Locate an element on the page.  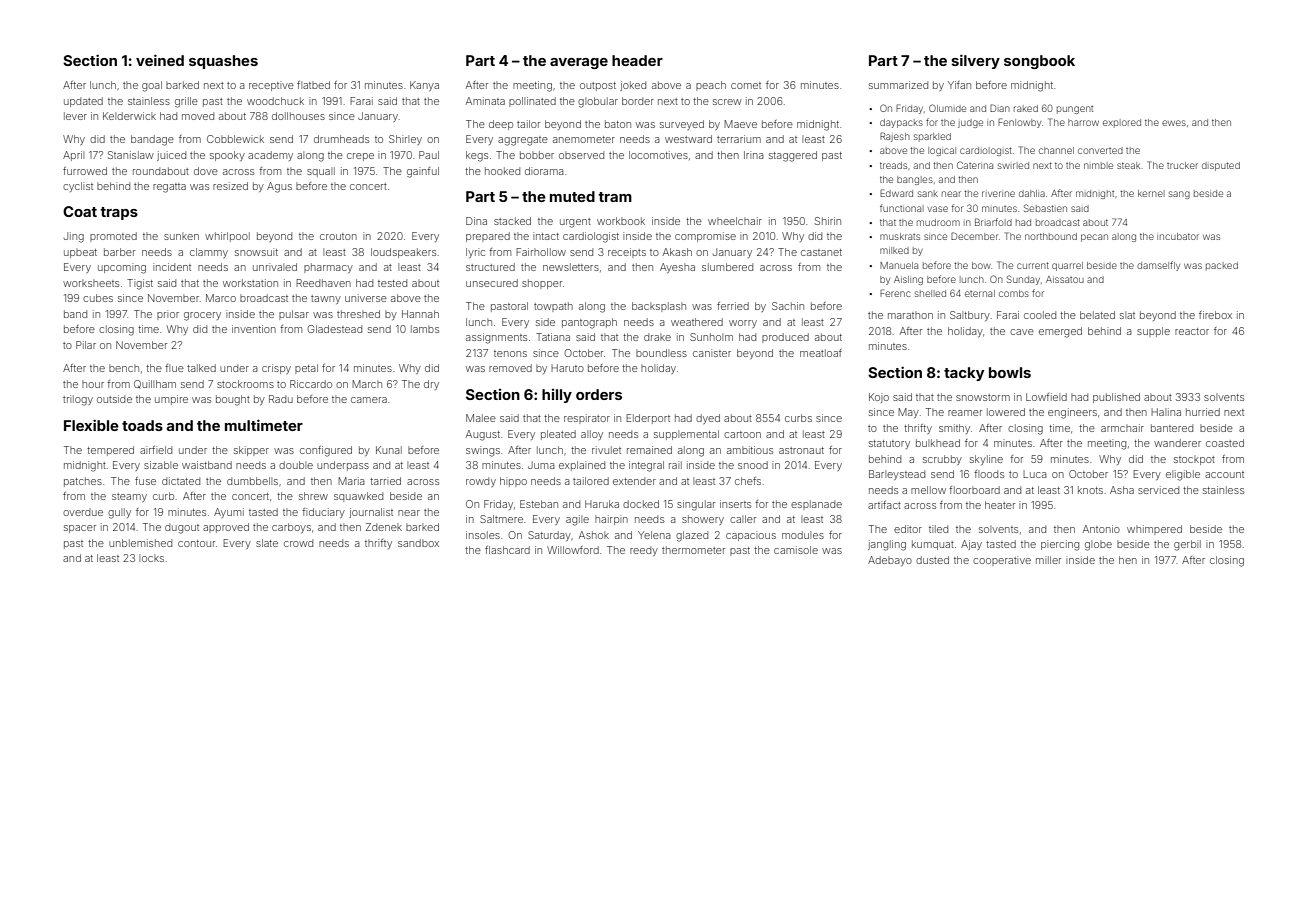
pharmacy is located at coordinates (328, 268).
